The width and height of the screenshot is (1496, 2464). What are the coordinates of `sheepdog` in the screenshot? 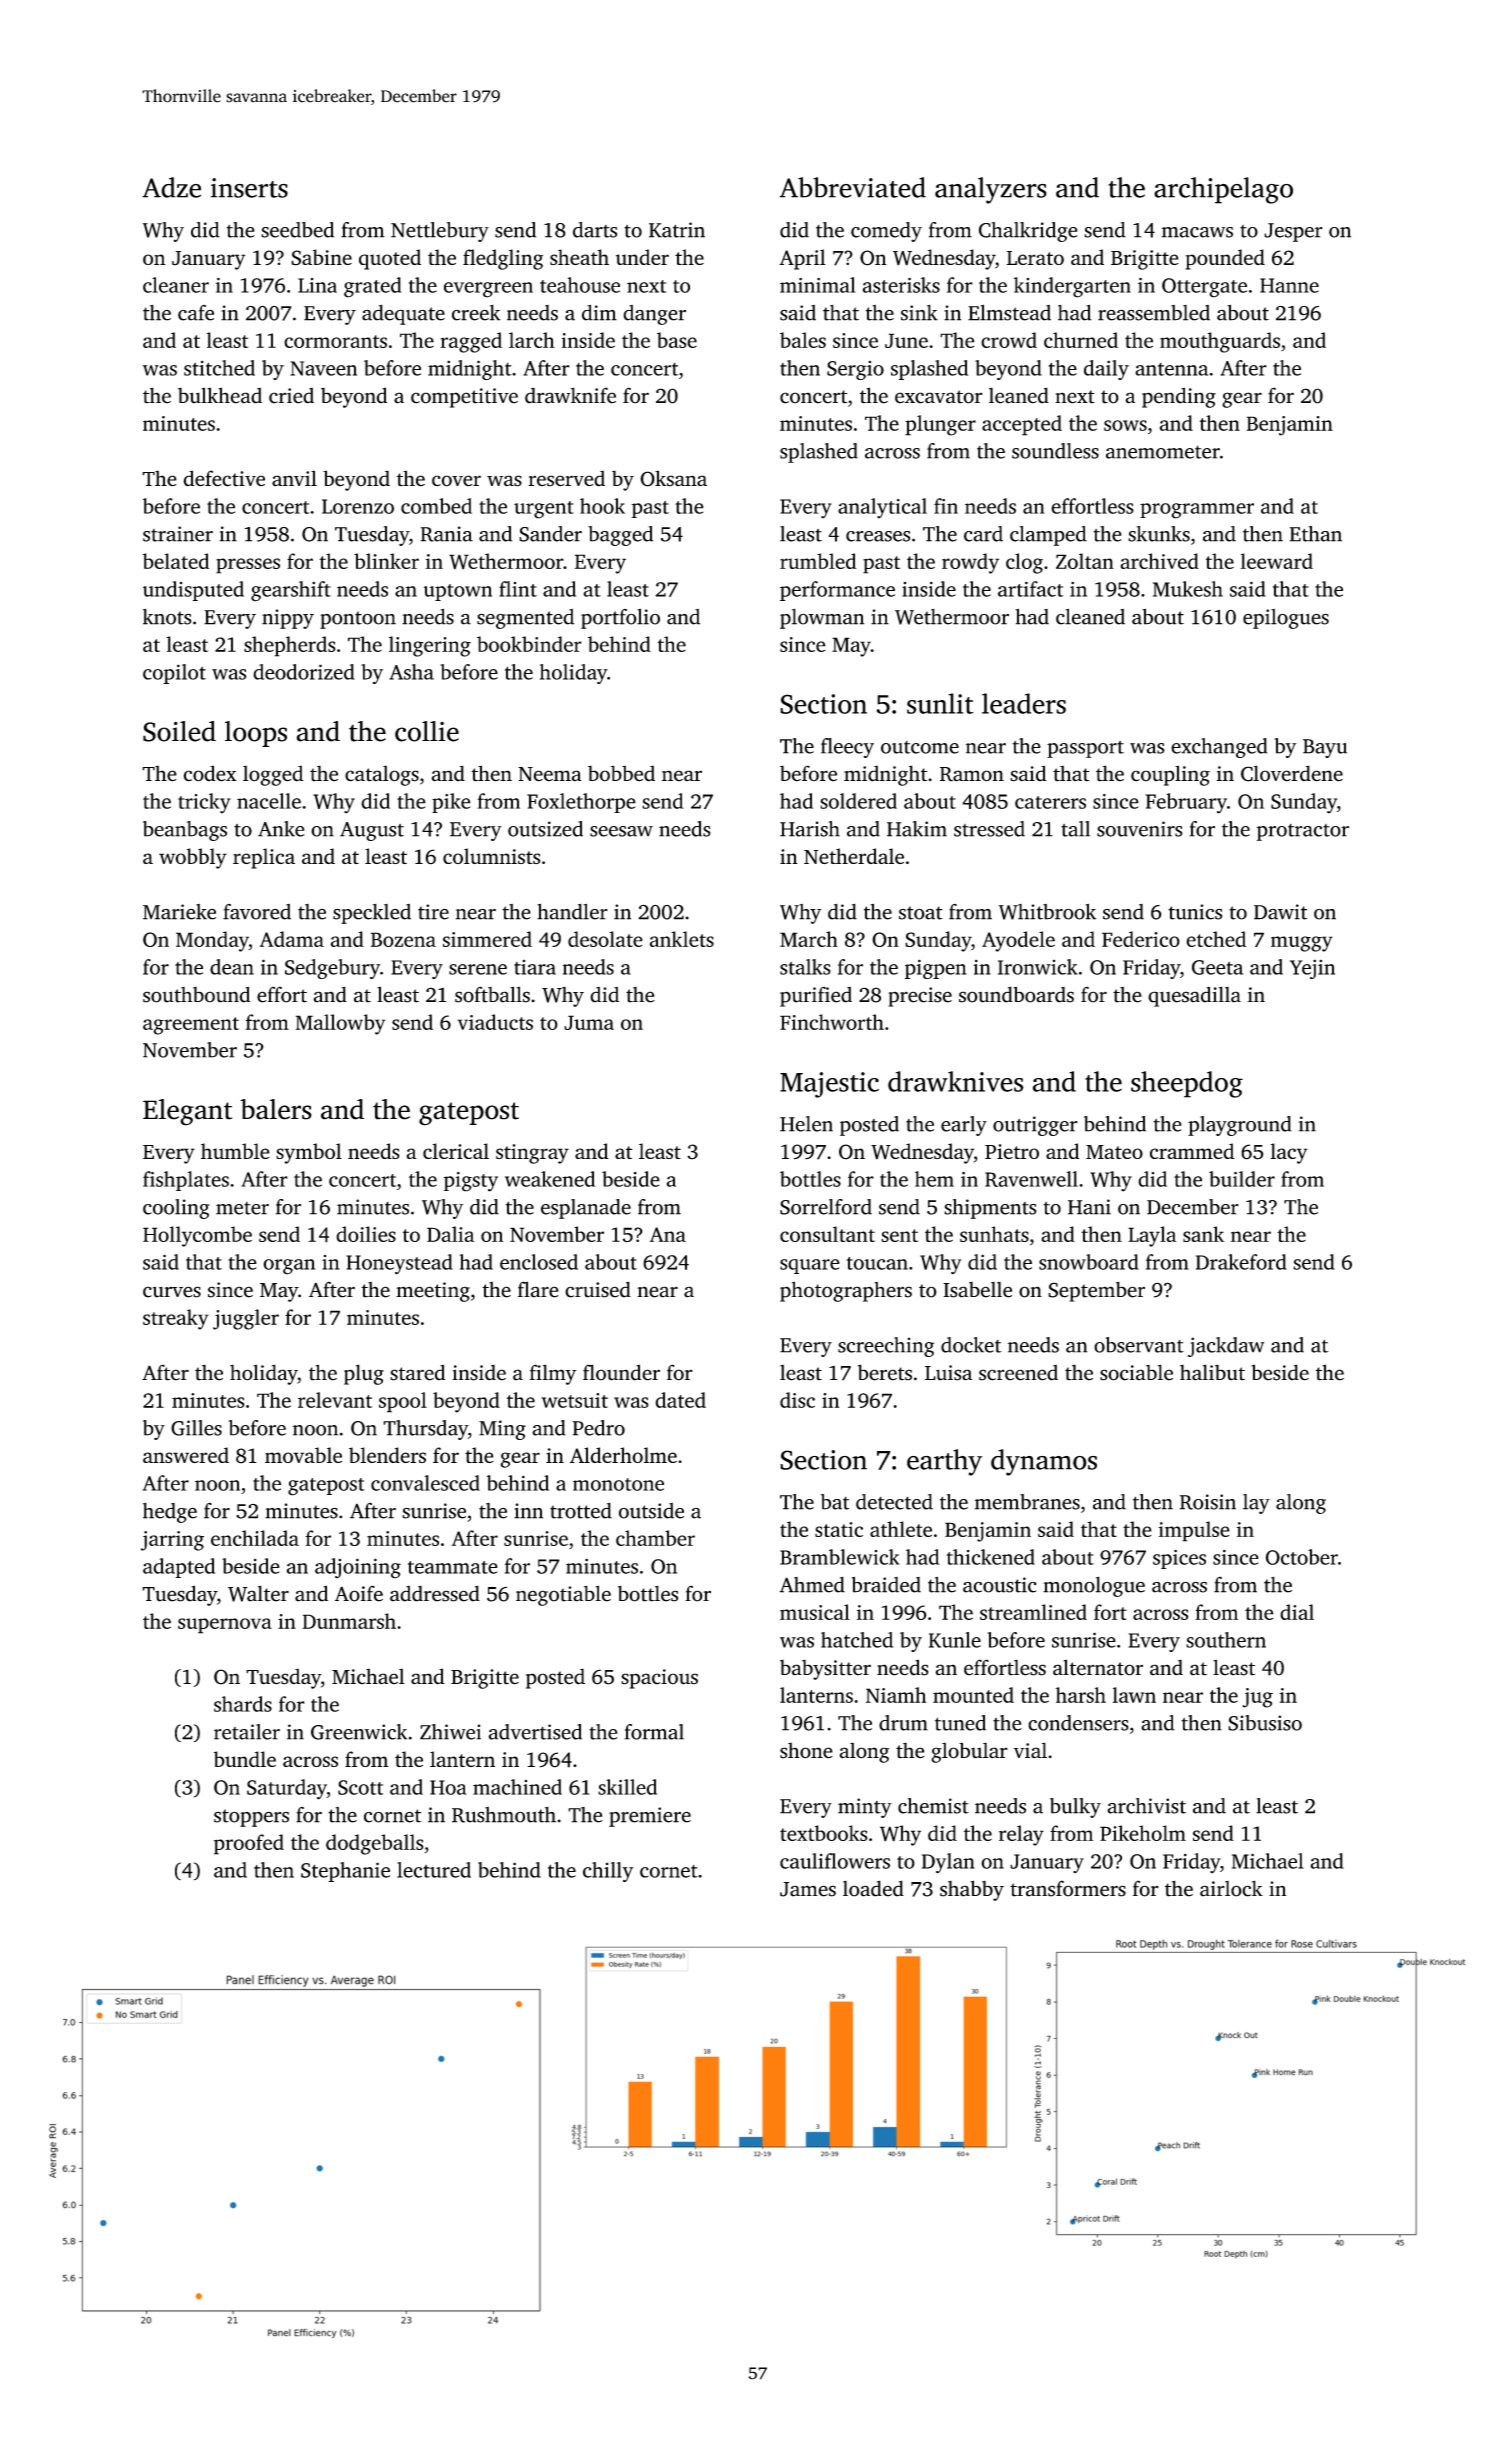 It's located at (1187, 1084).
